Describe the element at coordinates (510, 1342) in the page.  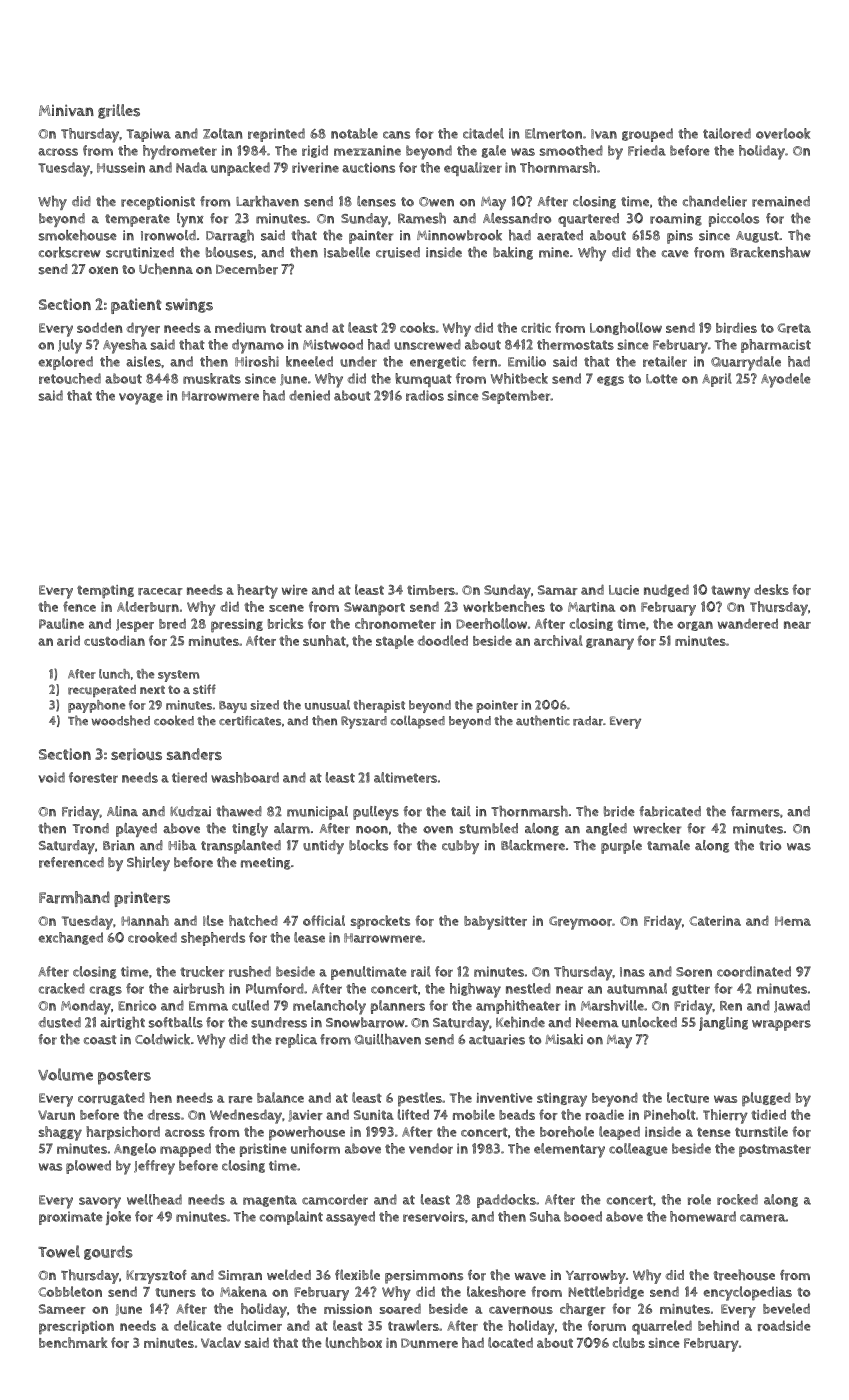
I see `located` at that location.
